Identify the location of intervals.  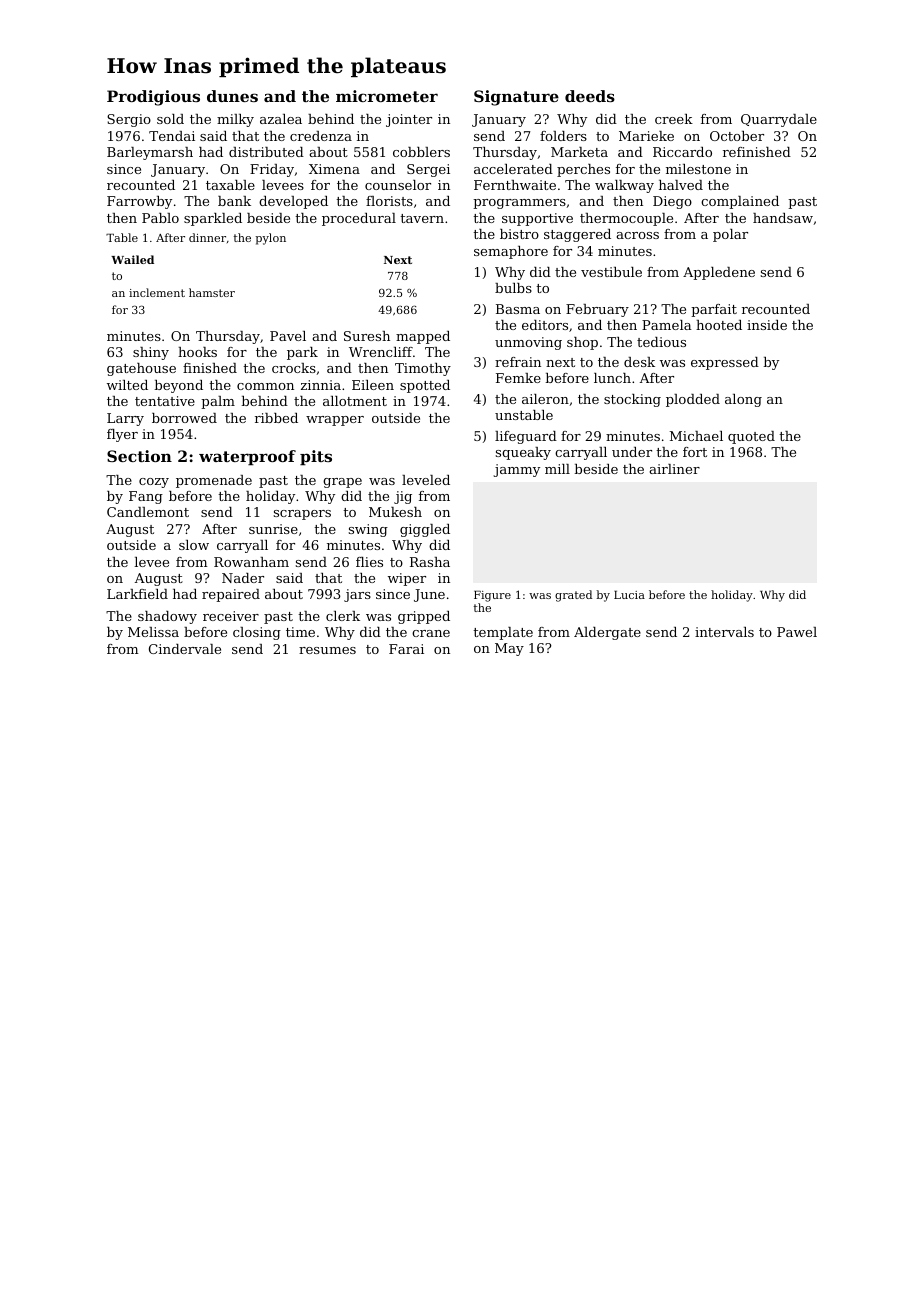
(724, 632).
